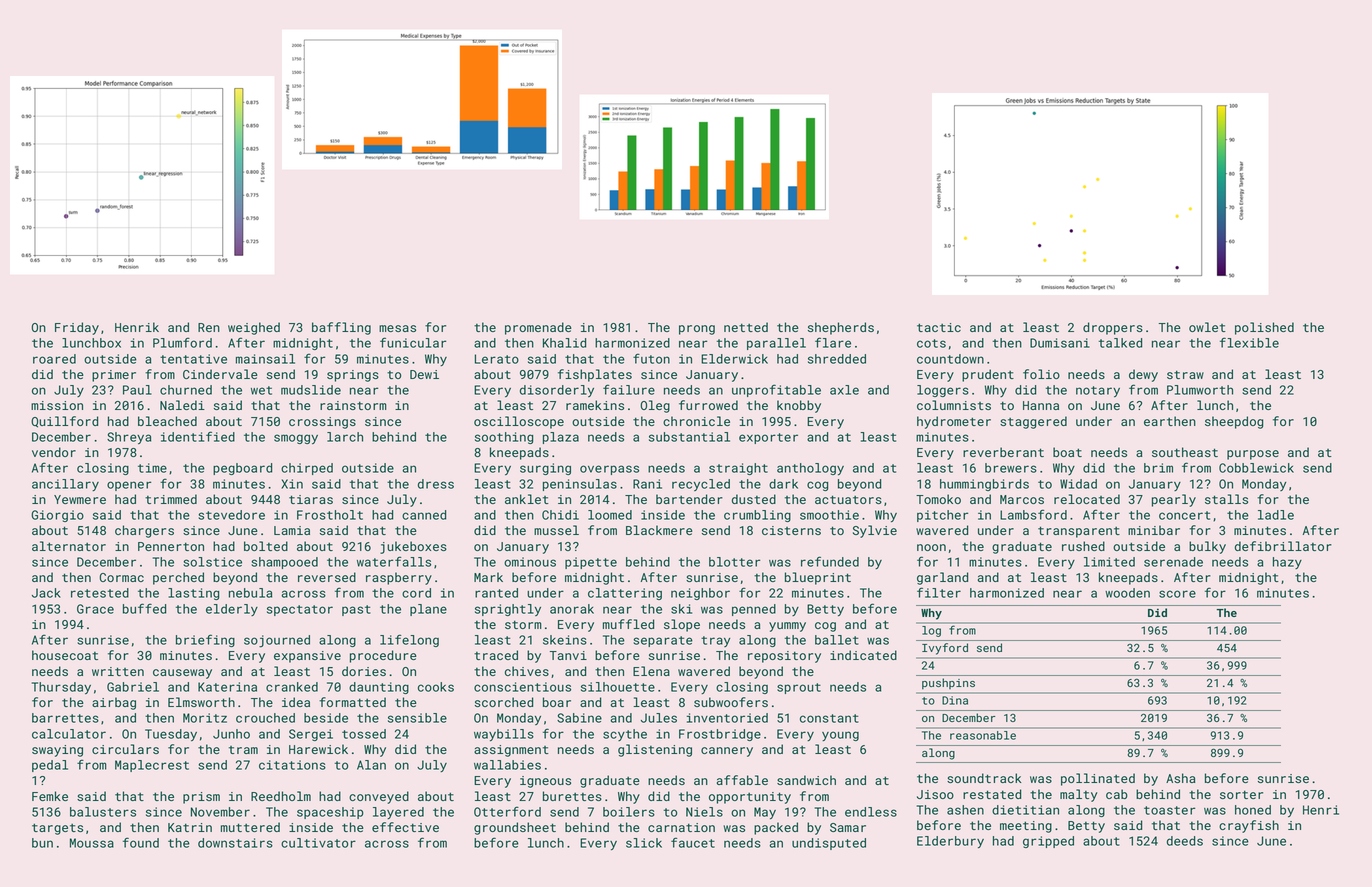 This screenshot has width=1372, height=887. What do you see at coordinates (69, 546) in the screenshot?
I see `alternator` at bounding box center [69, 546].
